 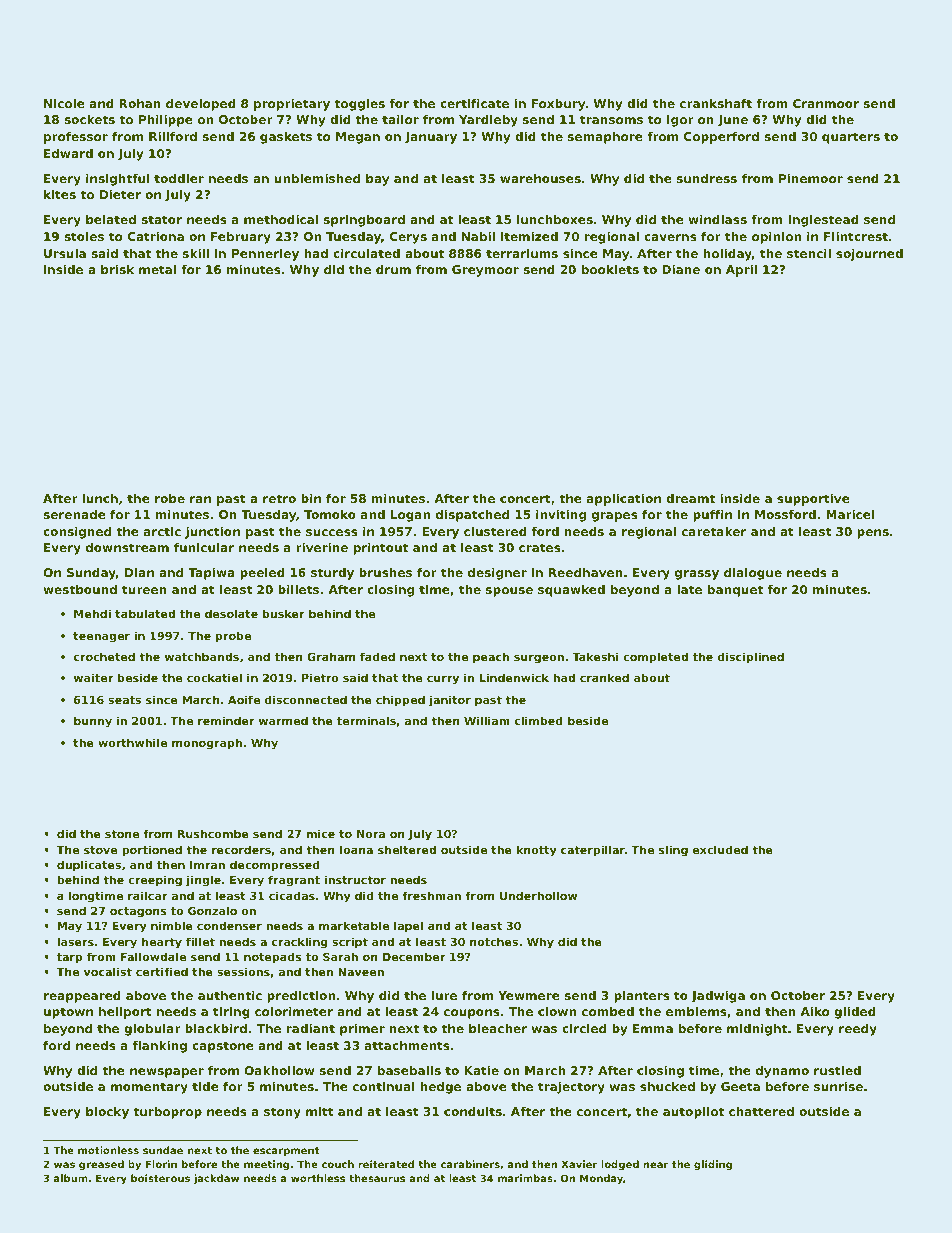 I want to click on Nicole, so click(x=64, y=103).
